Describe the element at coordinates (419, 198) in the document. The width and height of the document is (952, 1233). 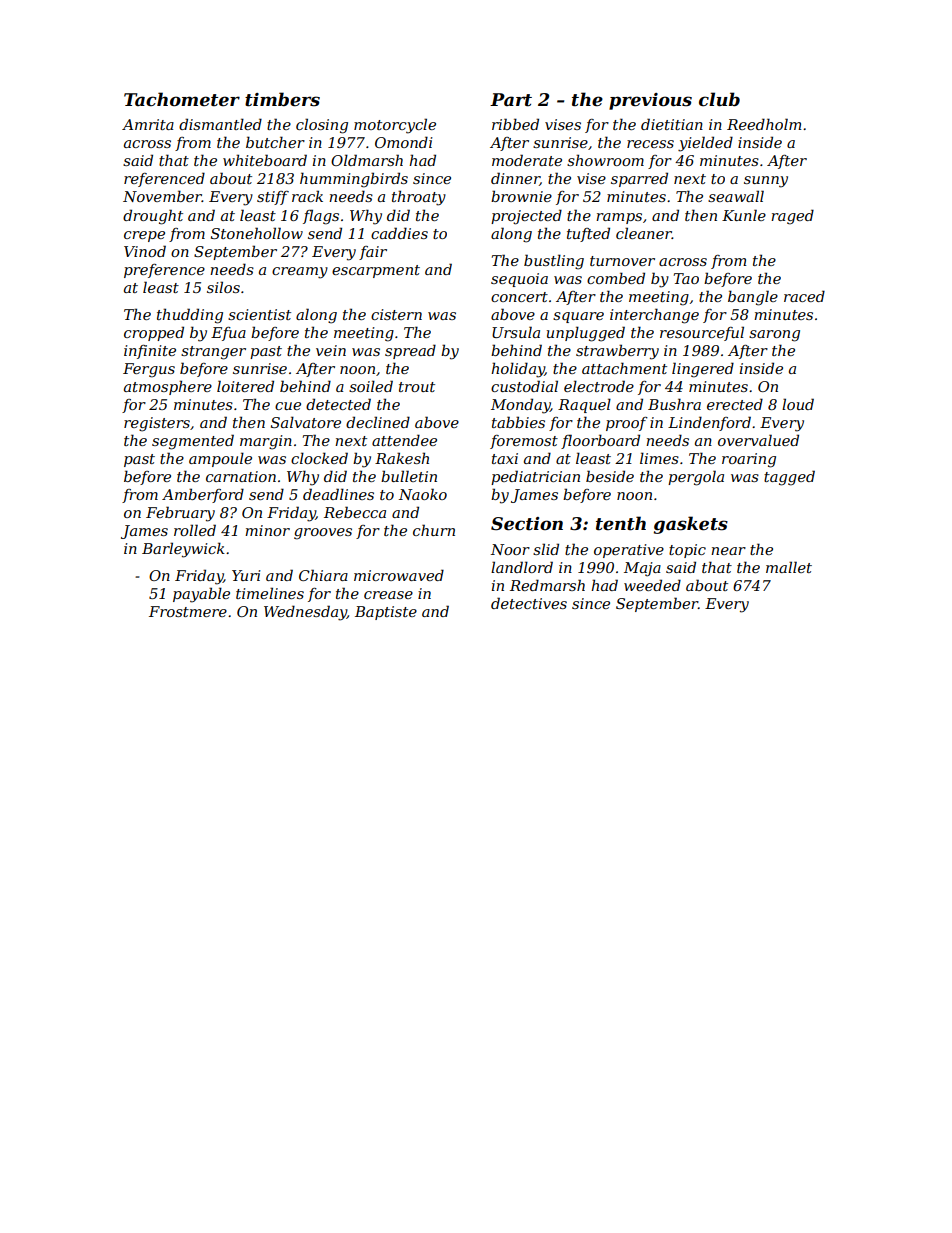
I see `throaty` at that location.
